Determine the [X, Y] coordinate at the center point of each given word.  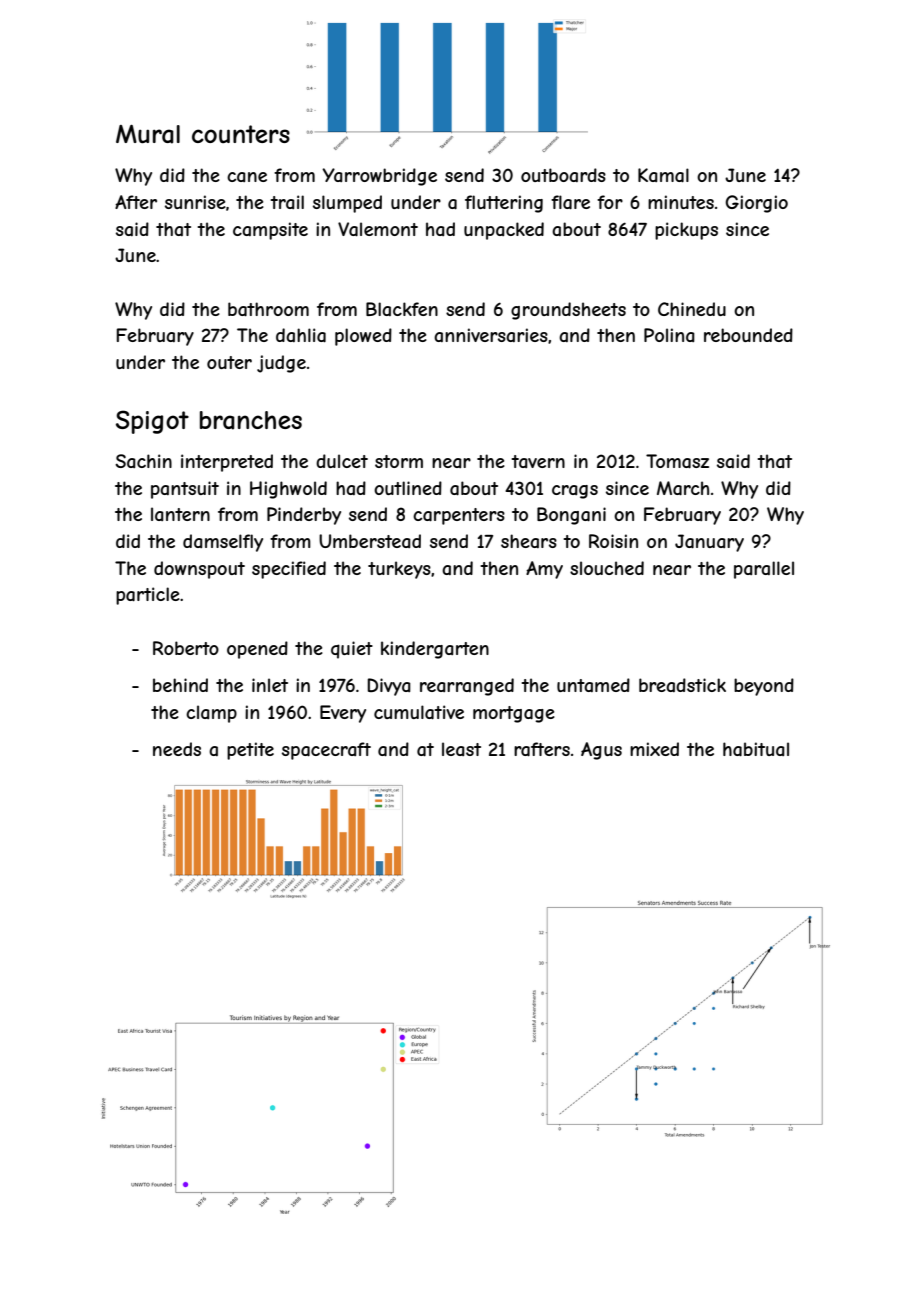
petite [250, 751]
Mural [148, 134]
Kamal [663, 175]
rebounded [748, 335]
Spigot [152, 422]
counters [241, 134]
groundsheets [568, 311]
